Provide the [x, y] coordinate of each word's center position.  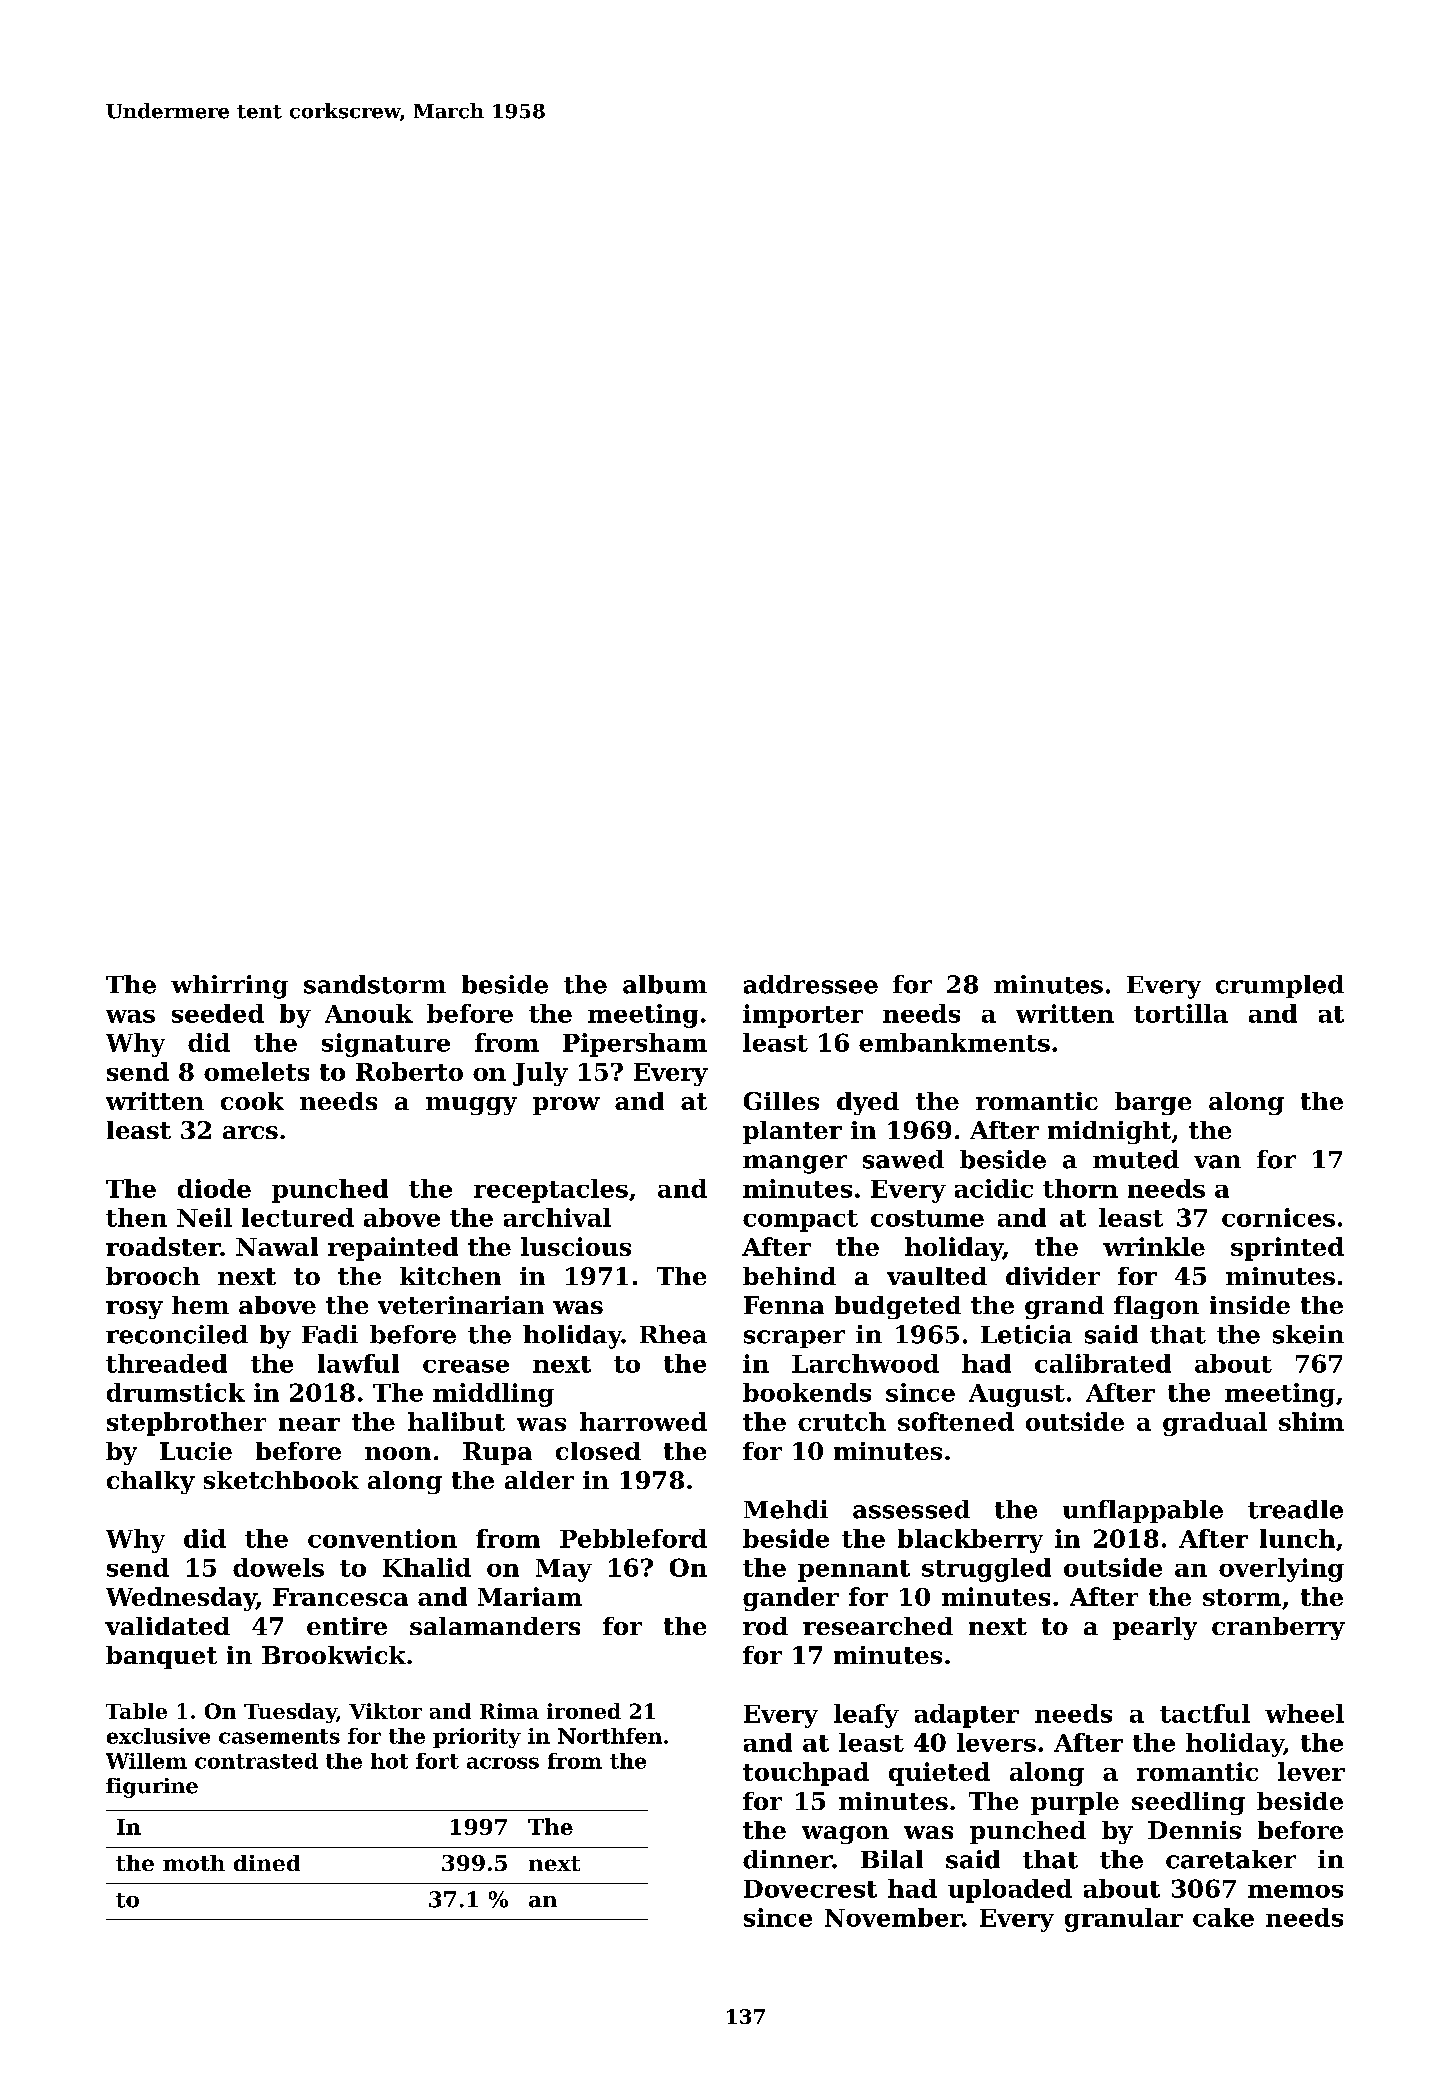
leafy [866, 1716]
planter [792, 1132]
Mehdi [786, 1509]
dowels [278, 1567]
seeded [218, 1013]
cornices [1278, 1217]
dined [267, 1863]
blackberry [970, 1541]
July [540, 1074]
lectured [298, 1217]
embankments [954, 1042]
